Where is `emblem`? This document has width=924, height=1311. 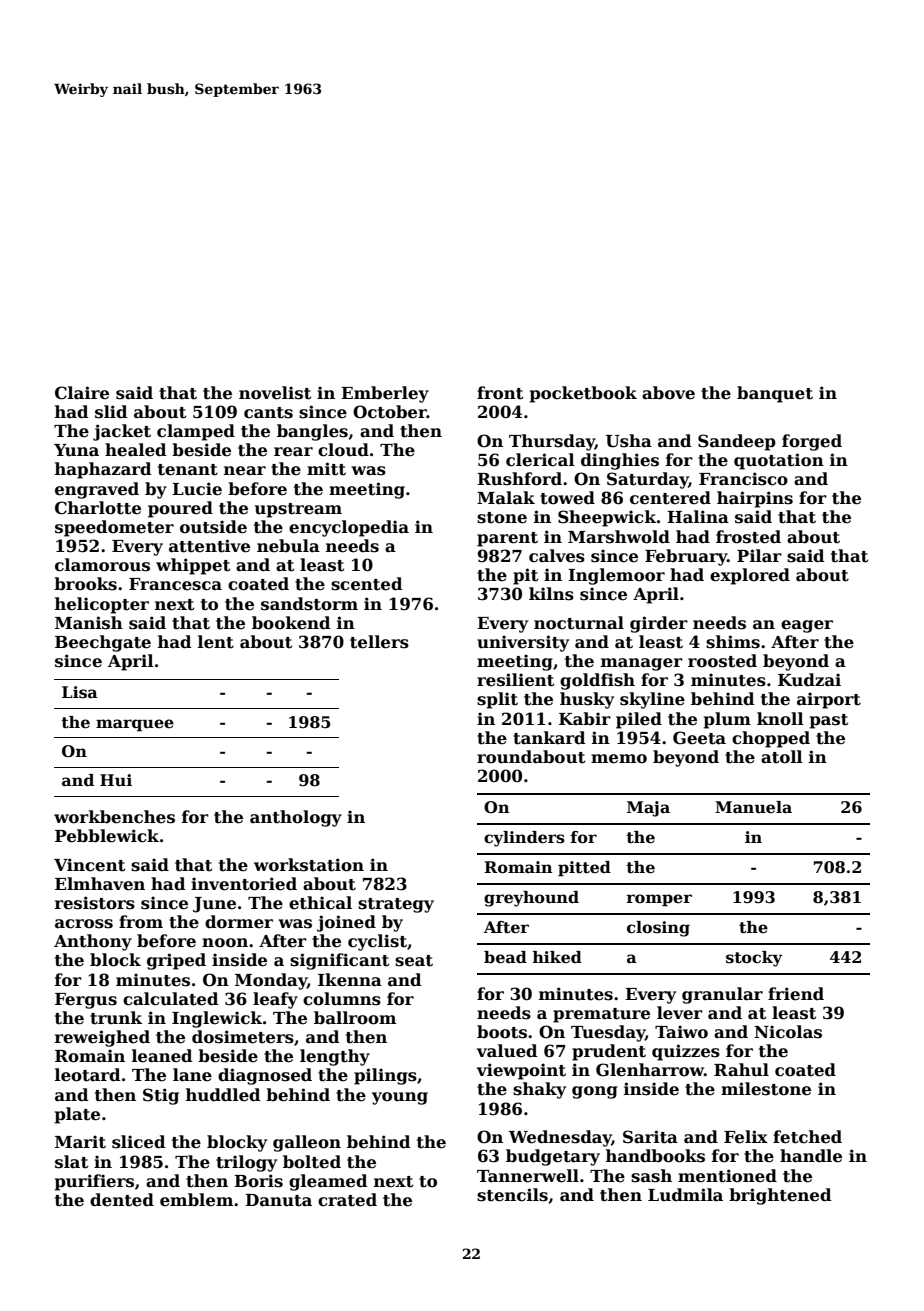 emblem is located at coordinates (196, 1200).
